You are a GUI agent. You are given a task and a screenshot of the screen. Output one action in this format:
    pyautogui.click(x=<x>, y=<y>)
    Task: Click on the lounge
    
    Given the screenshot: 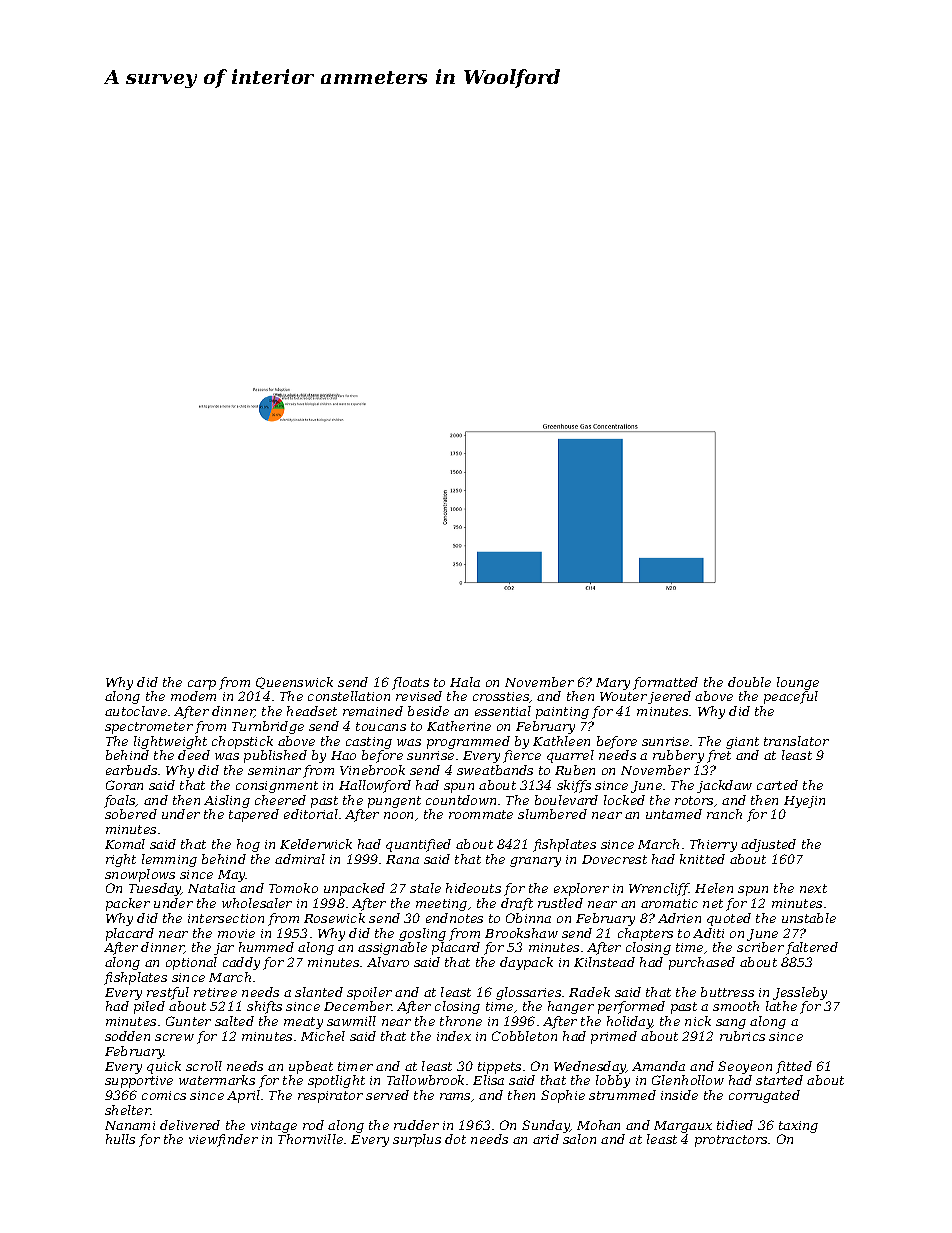 What is the action you would take?
    pyautogui.click(x=798, y=683)
